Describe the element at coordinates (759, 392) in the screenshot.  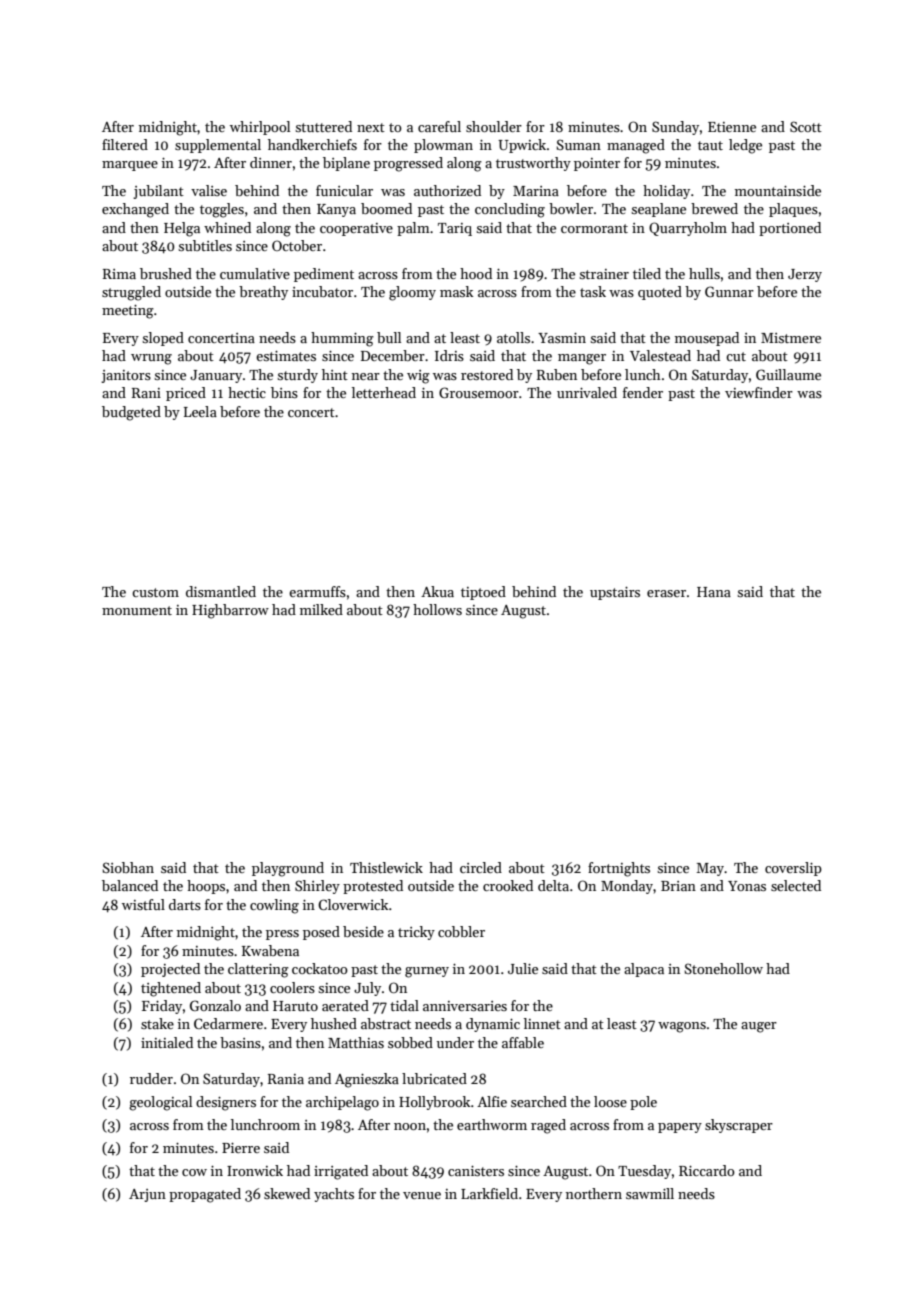
I see `viewfinder` at that location.
